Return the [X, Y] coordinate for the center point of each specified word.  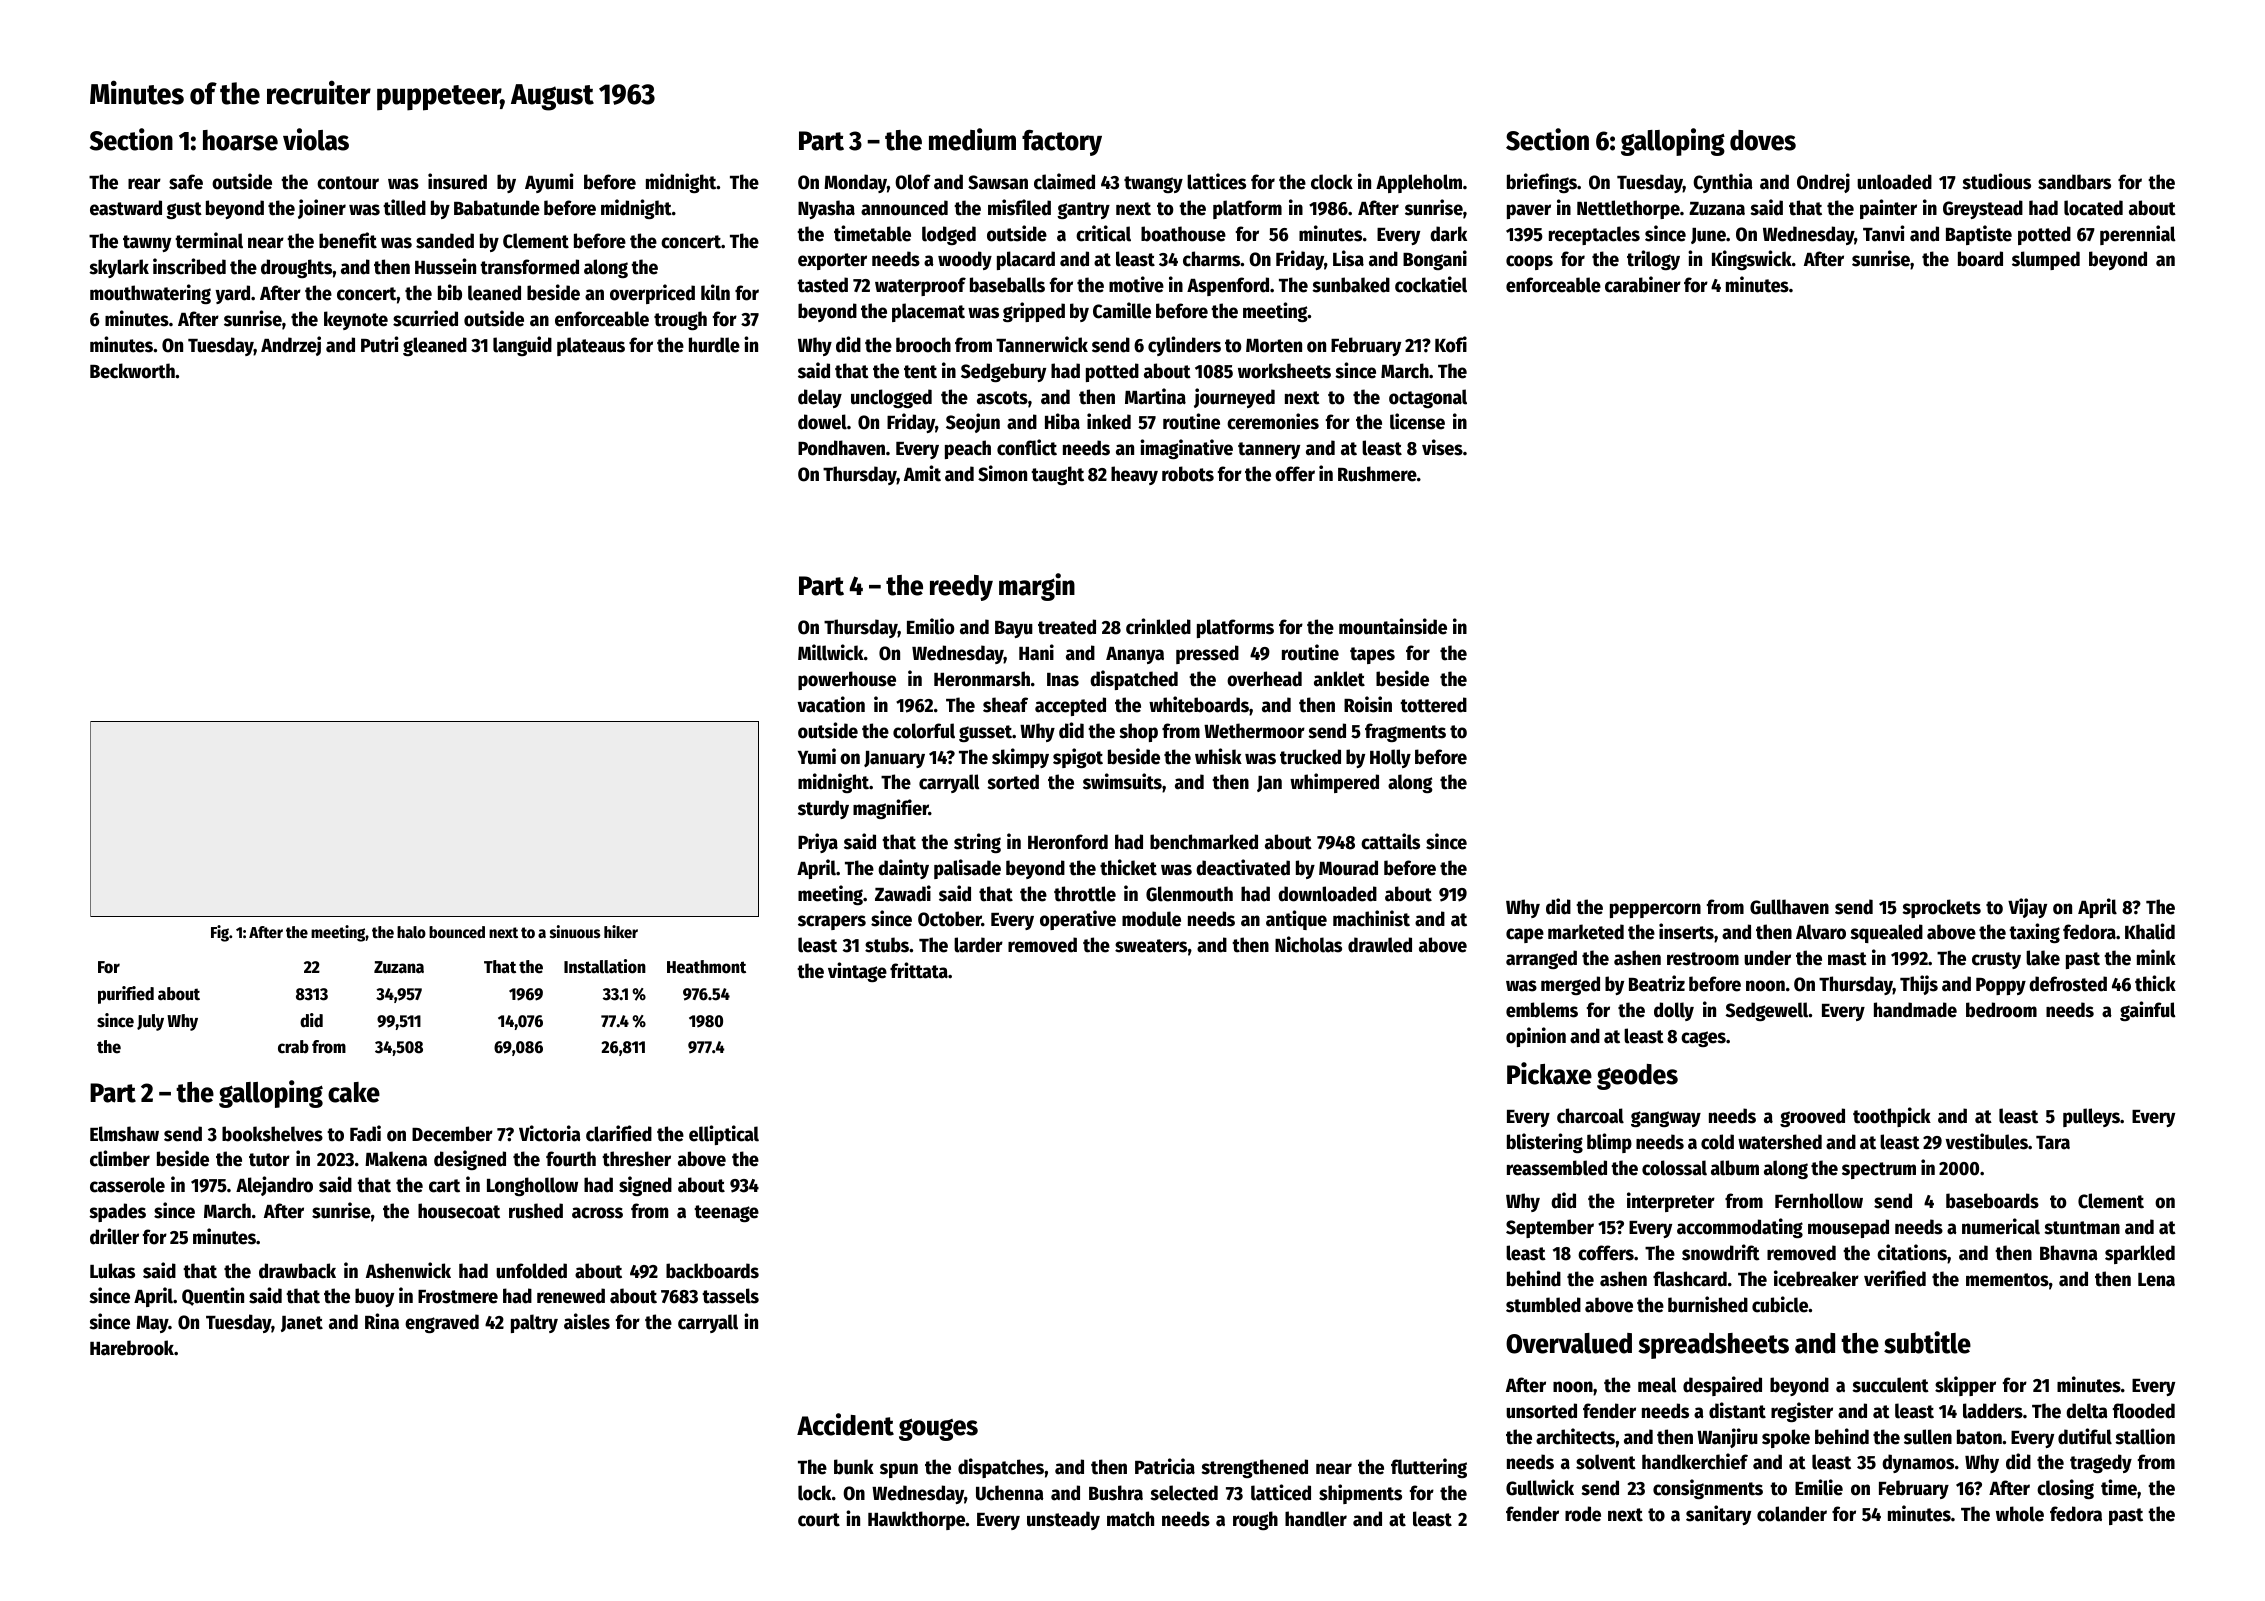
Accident [845, 1424]
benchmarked [1204, 842]
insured [457, 181]
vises [1442, 447]
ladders [1993, 1411]
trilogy [1653, 260]
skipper [1965, 1386]
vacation [831, 704]
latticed [1281, 1492]
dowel [822, 422]
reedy [961, 588]
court [819, 1520]
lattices [1216, 181]
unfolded [531, 1271]
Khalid [2150, 931]
